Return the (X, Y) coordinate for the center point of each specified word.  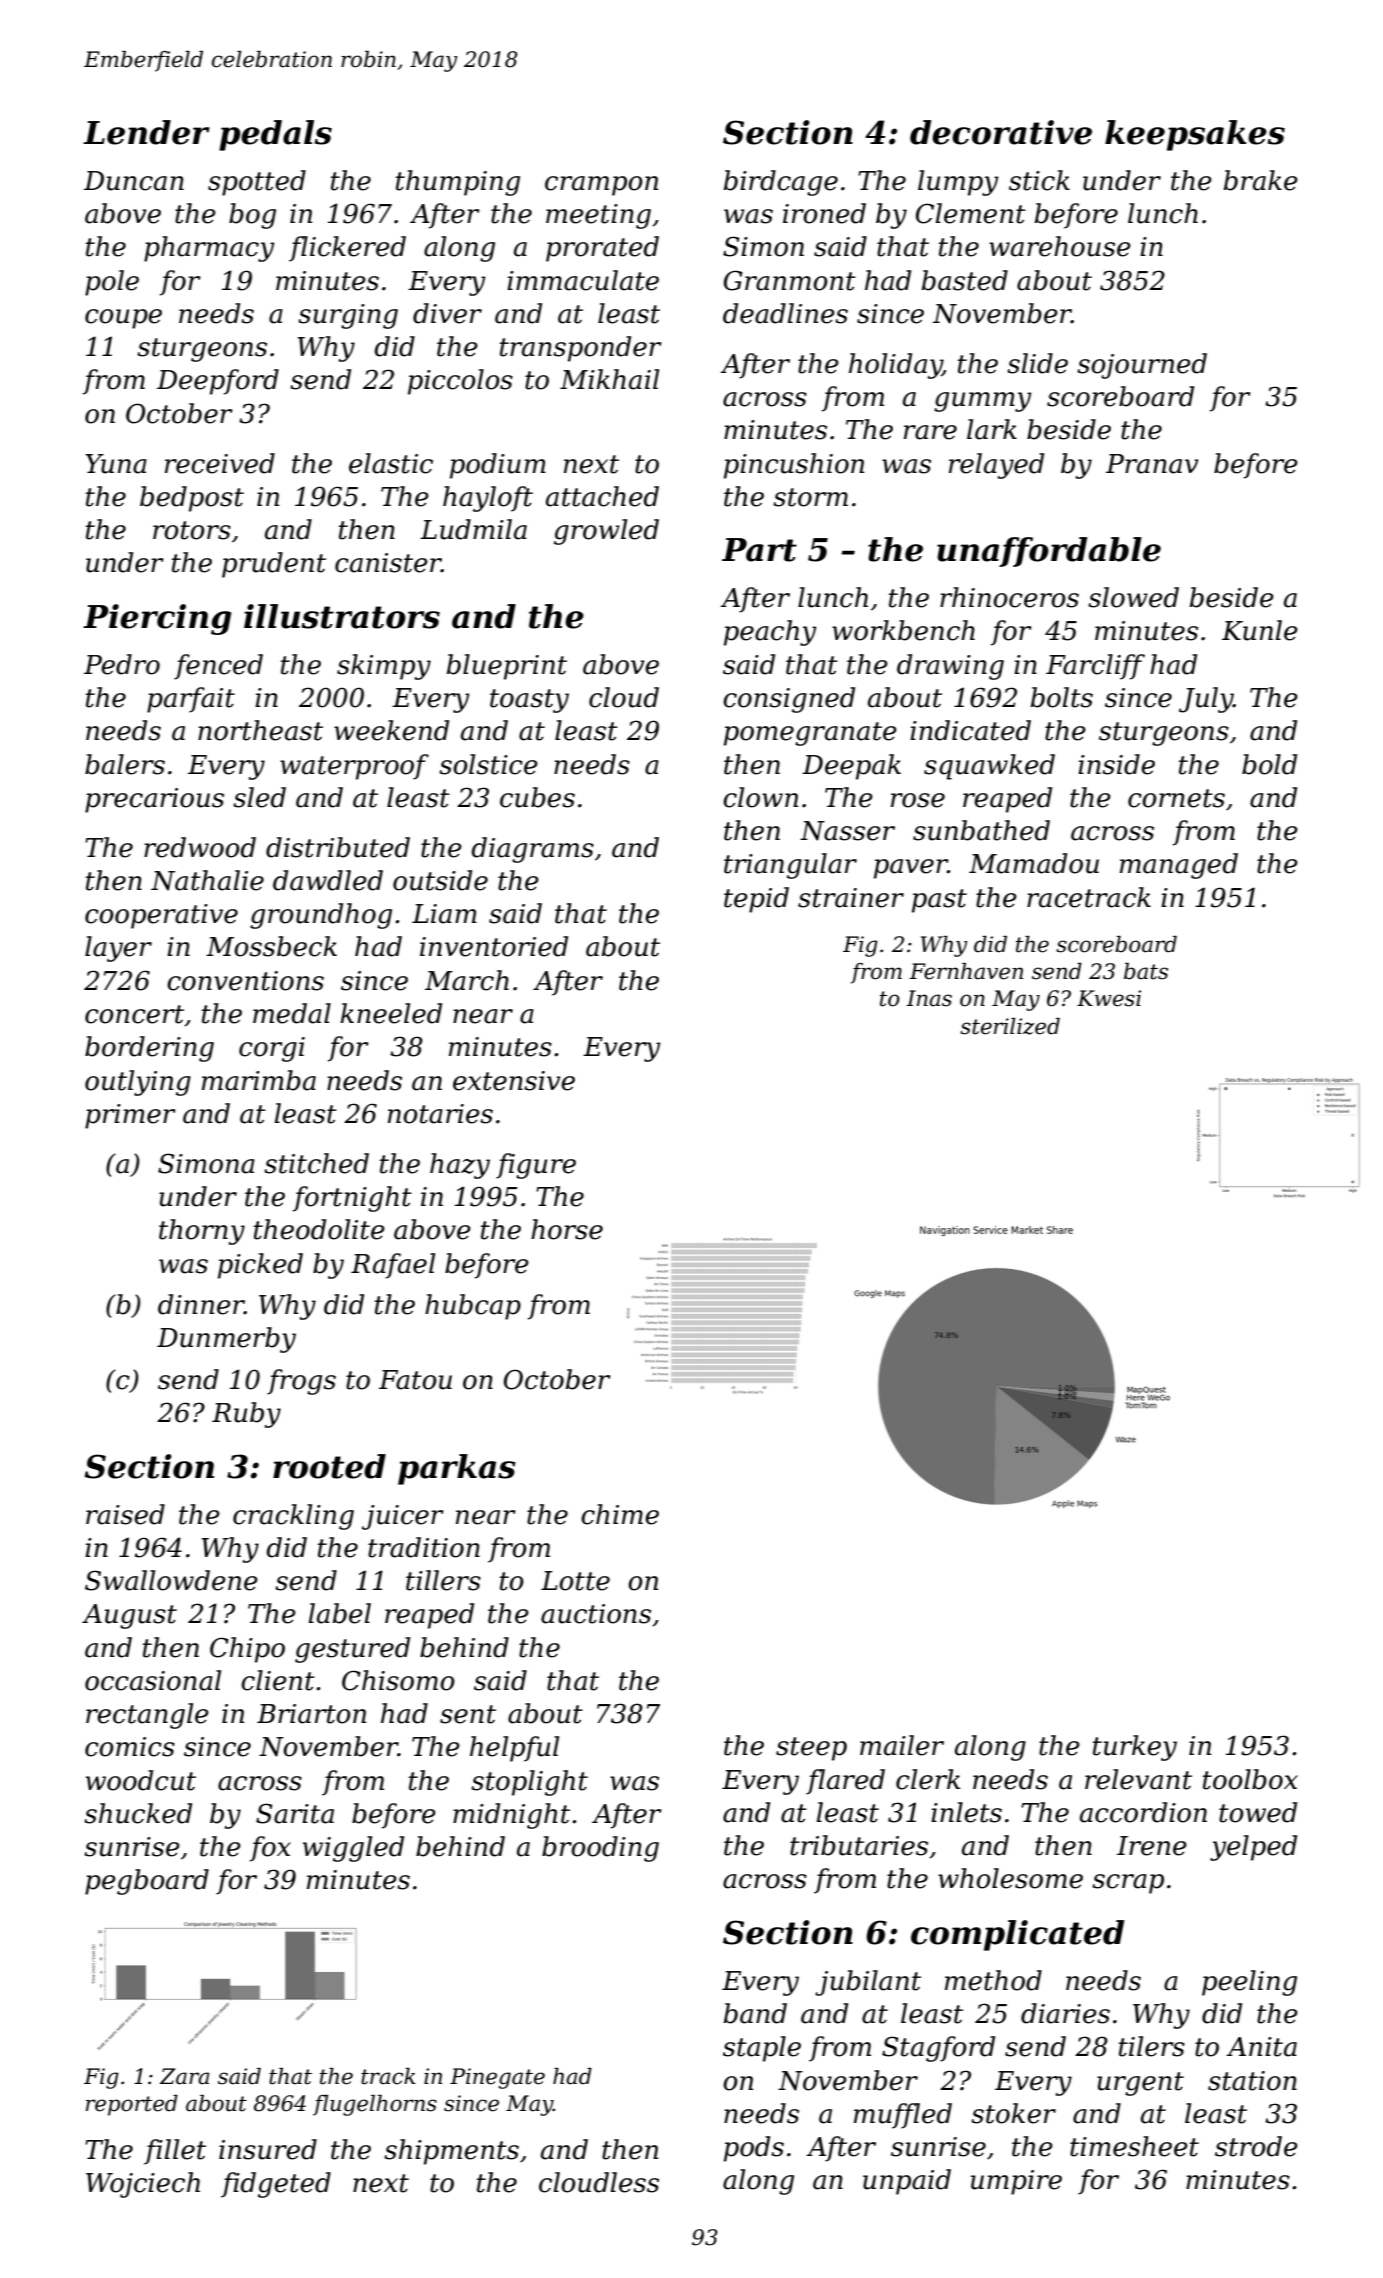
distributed (338, 847)
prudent (274, 565)
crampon (601, 186)
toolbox (1250, 1779)
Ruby (246, 1415)
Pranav (1152, 464)
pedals (275, 135)
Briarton (311, 1714)
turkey (1135, 1748)
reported (132, 2105)
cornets (1176, 798)
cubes (537, 797)
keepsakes (1195, 135)
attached (602, 496)
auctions (596, 1614)
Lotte (575, 1581)
